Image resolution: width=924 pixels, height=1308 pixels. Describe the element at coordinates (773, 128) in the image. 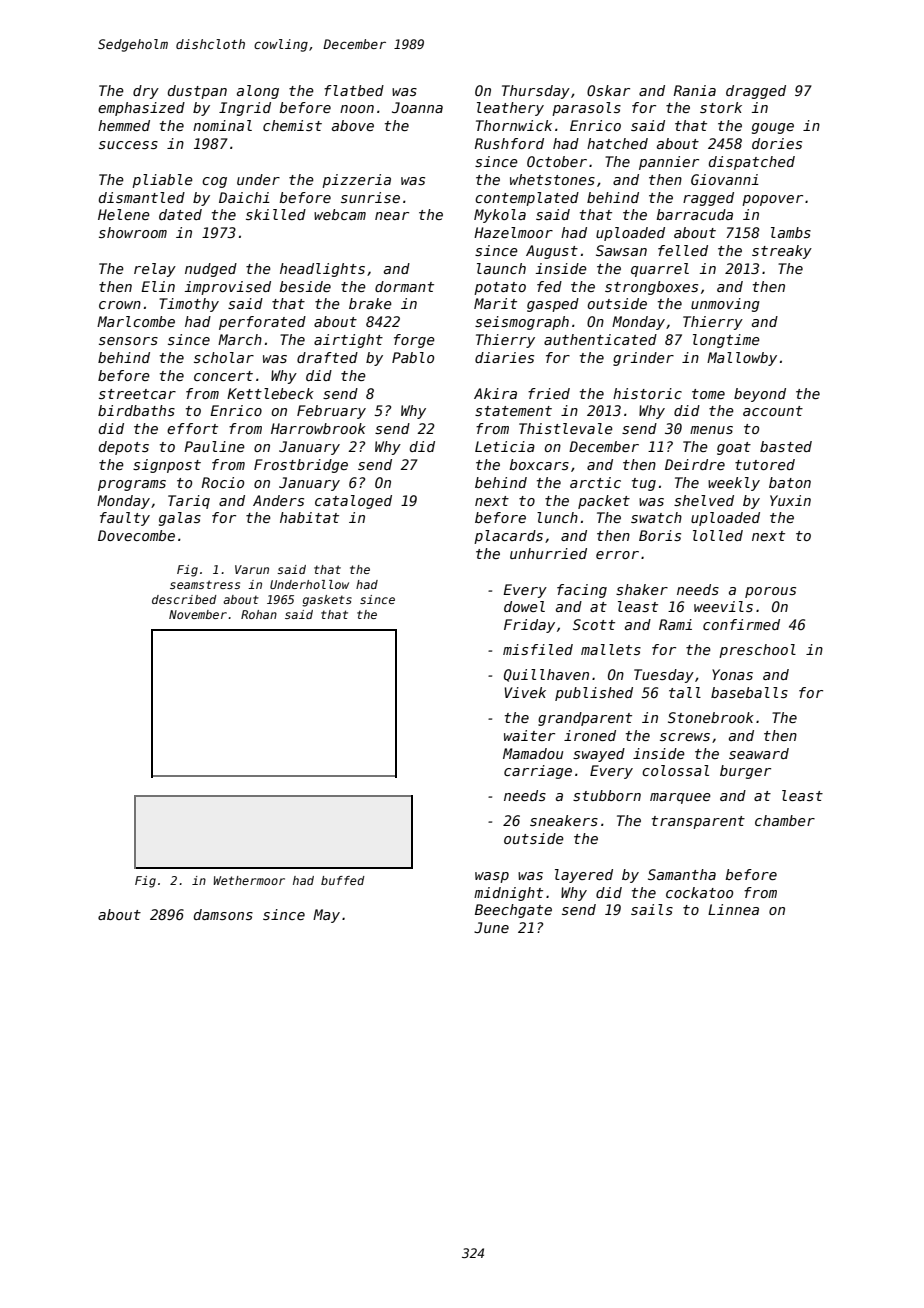

I see `gouge` at that location.
